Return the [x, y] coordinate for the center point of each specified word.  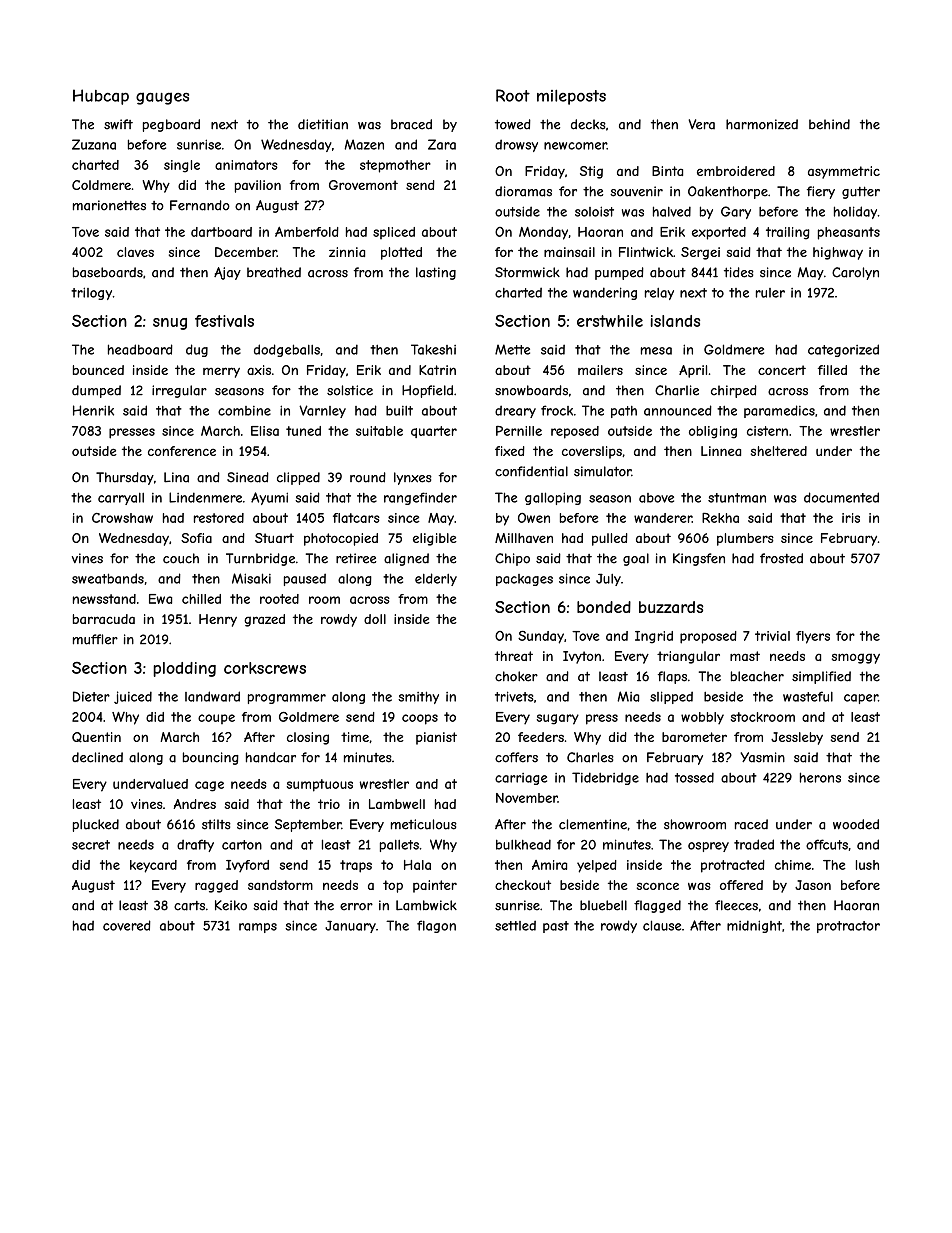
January [350, 926]
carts [189, 906]
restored [219, 518]
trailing [788, 233]
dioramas [523, 191]
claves [135, 252]
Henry [218, 620]
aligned [406, 559]
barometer [694, 737]
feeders [541, 737]
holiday [855, 212]
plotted [401, 253]
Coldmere [101, 185]
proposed [708, 637]
